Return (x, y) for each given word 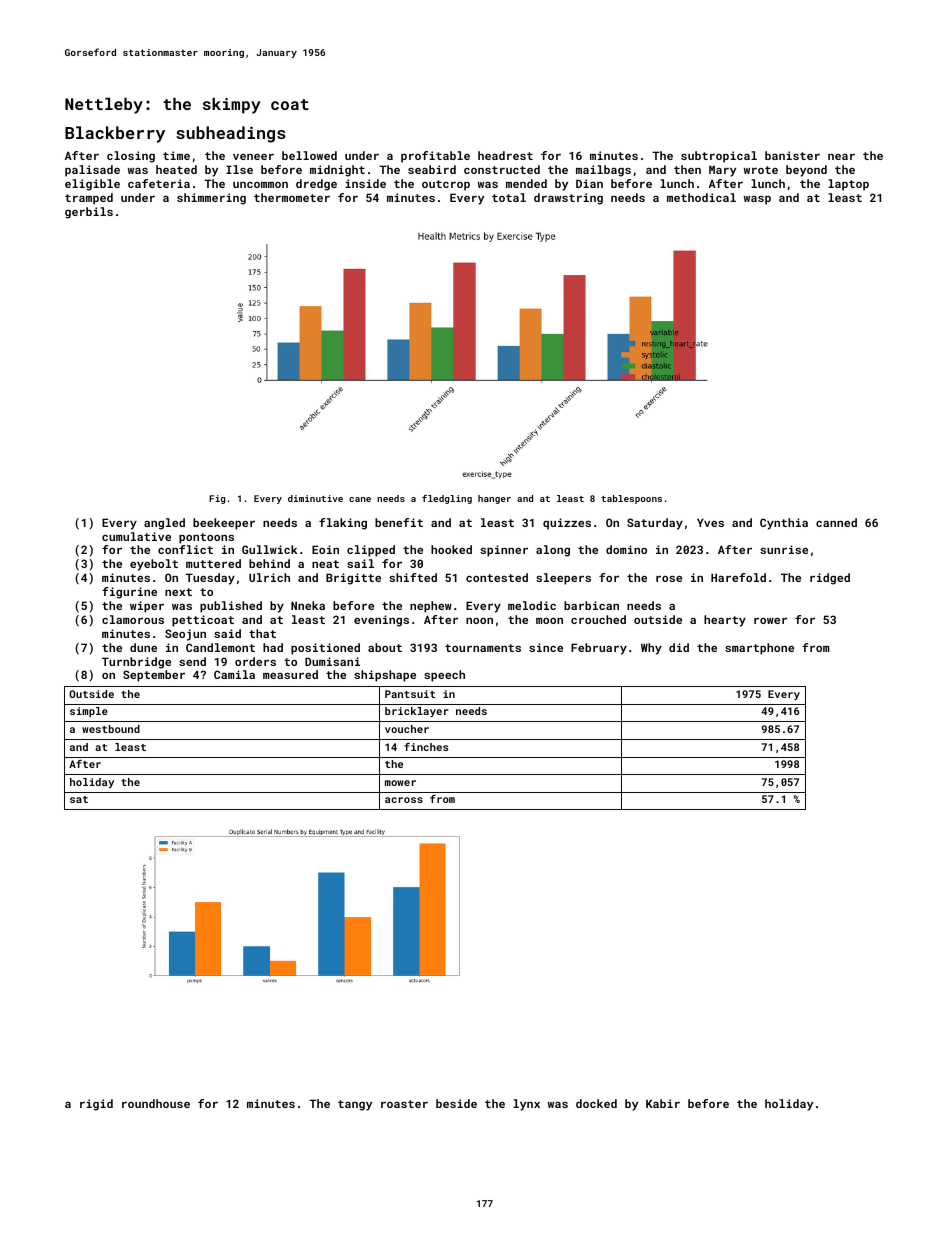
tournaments (483, 648)
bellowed (309, 155)
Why (651, 649)
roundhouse (156, 1103)
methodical (701, 197)
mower (400, 783)
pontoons (206, 538)
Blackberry (115, 134)
